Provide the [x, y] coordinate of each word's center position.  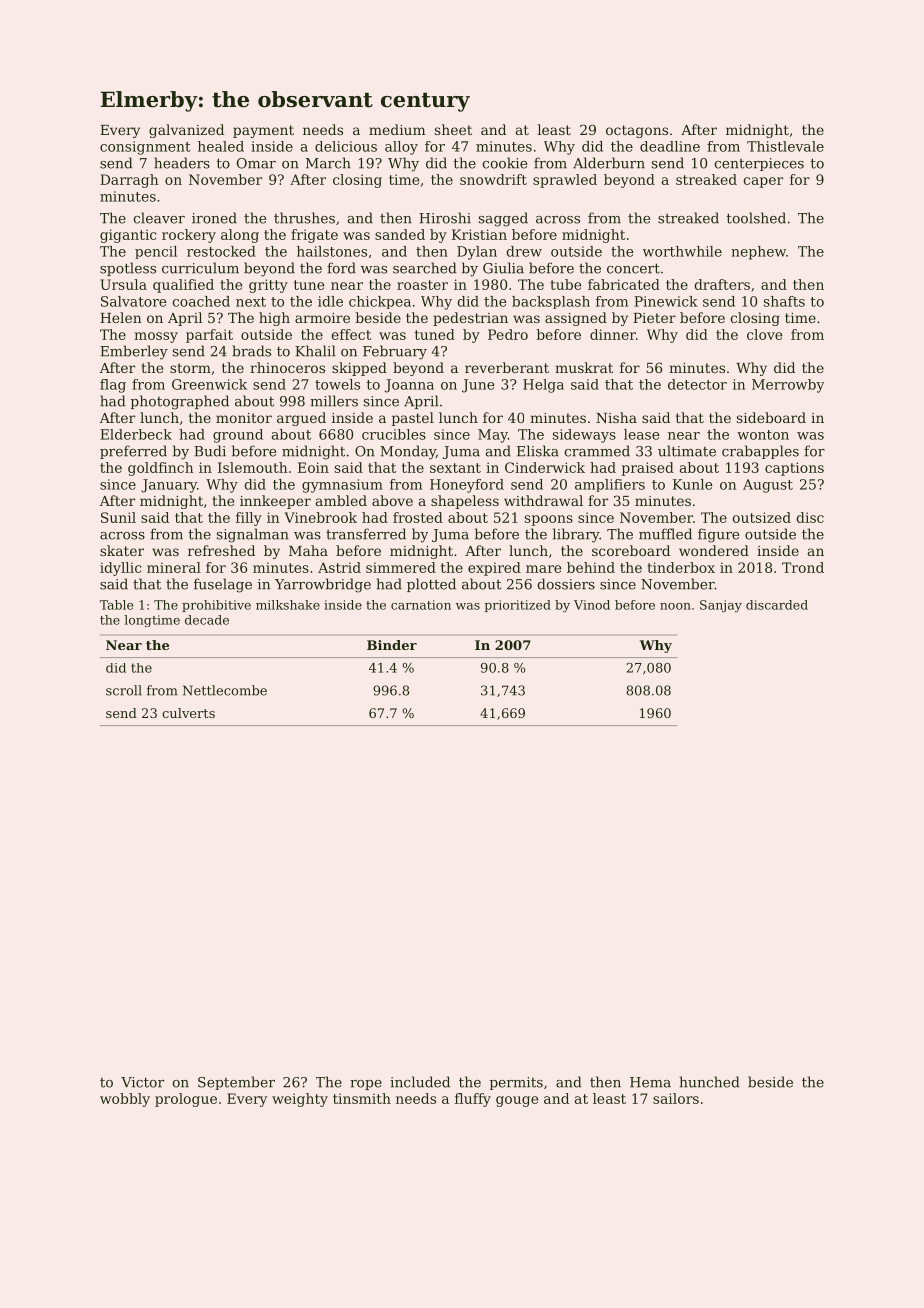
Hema [650, 1082]
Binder [392, 645]
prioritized [518, 606]
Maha [308, 550]
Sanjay [721, 606]
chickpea [380, 302]
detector [697, 384]
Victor [142, 1082]
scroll [124, 690]
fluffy [473, 1100]
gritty [268, 286]
